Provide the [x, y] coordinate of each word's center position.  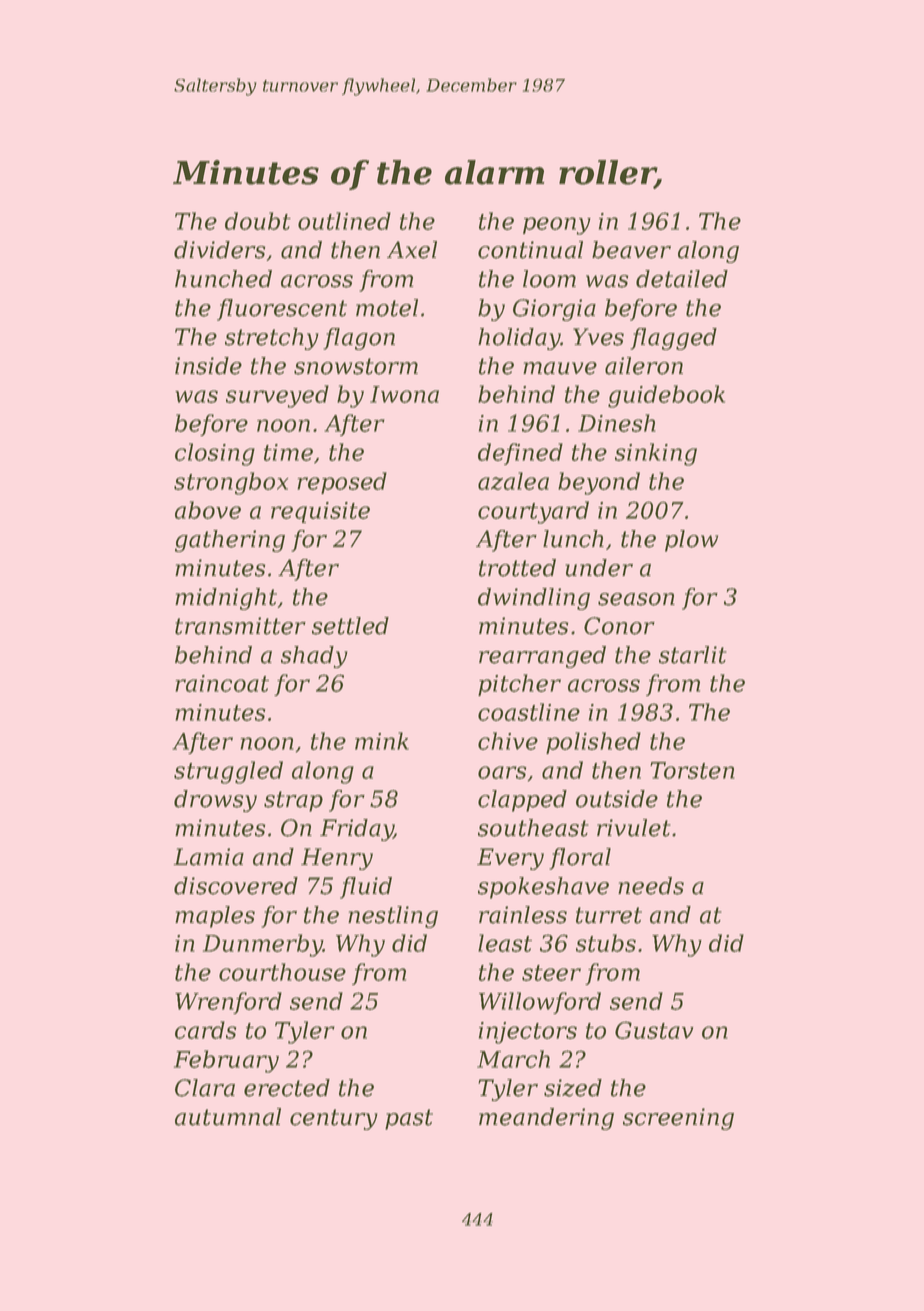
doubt [258, 221]
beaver [631, 250]
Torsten [692, 770]
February [226, 1061]
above [208, 510]
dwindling [534, 599]
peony [557, 226]
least [505, 943]
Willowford [540, 1003]
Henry [337, 859]
